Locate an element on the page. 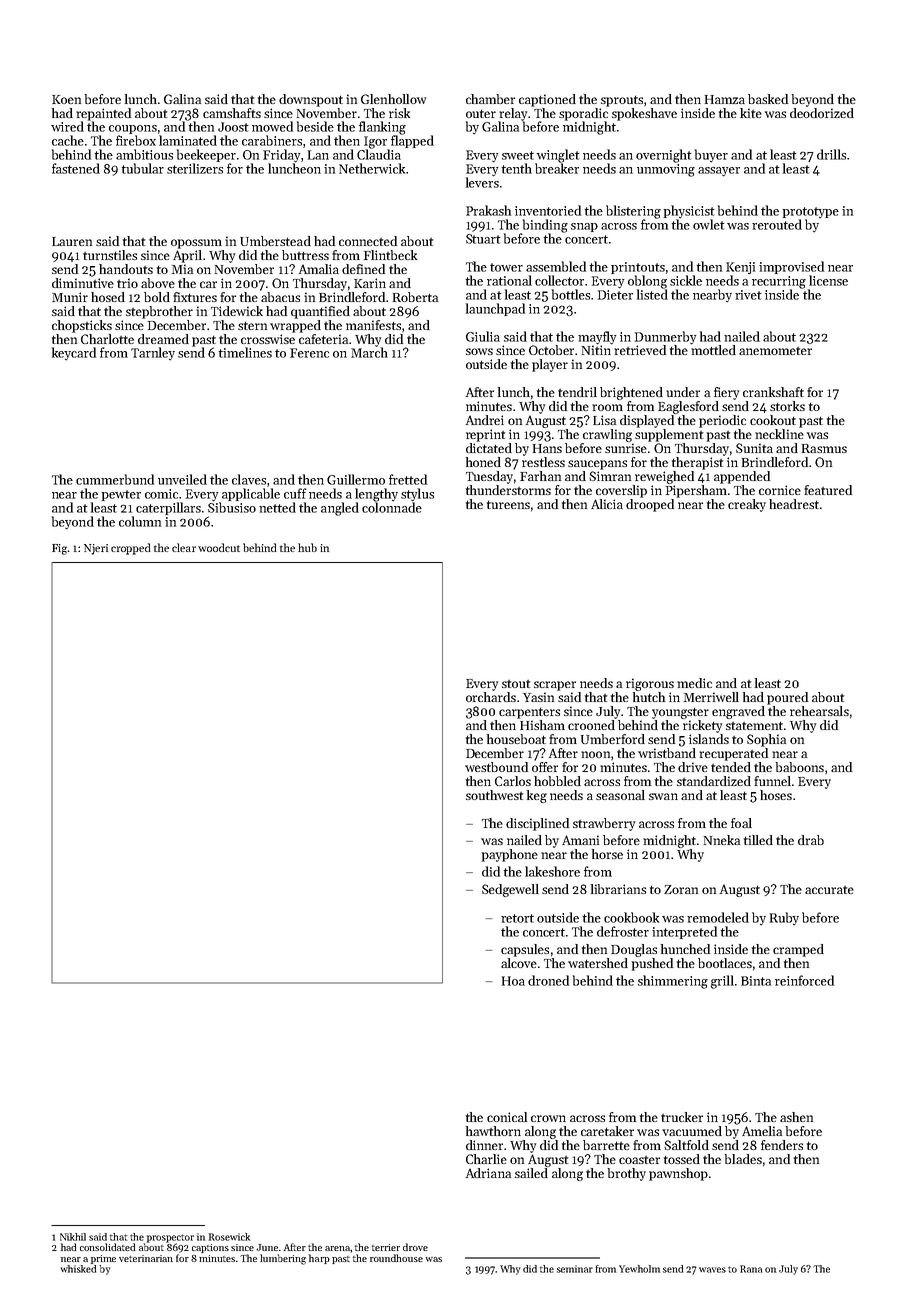 This image has width=908, height=1316. headrest is located at coordinates (794, 504).
